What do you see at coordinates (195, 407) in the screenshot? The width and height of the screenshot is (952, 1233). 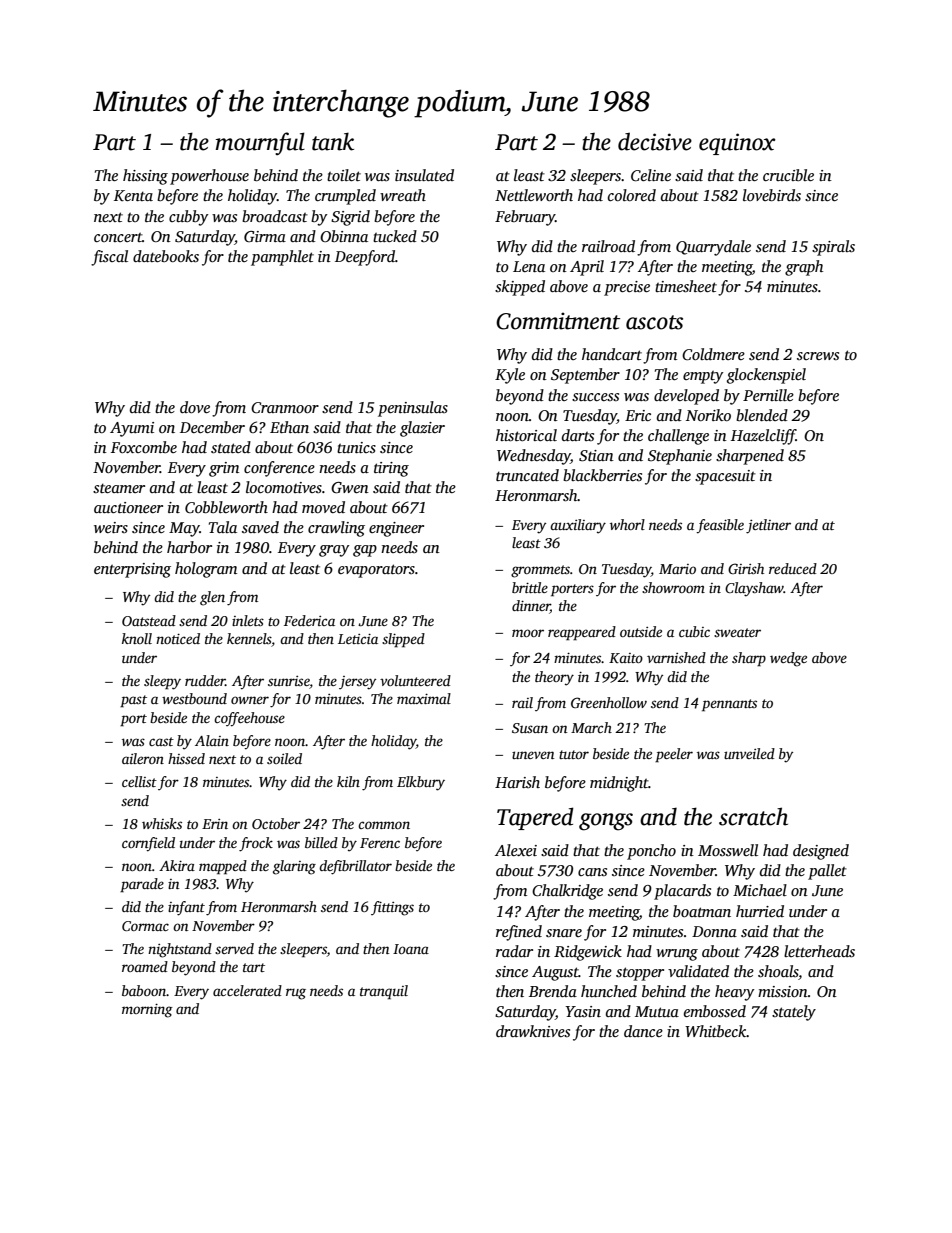 I see `dove` at bounding box center [195, 407].
